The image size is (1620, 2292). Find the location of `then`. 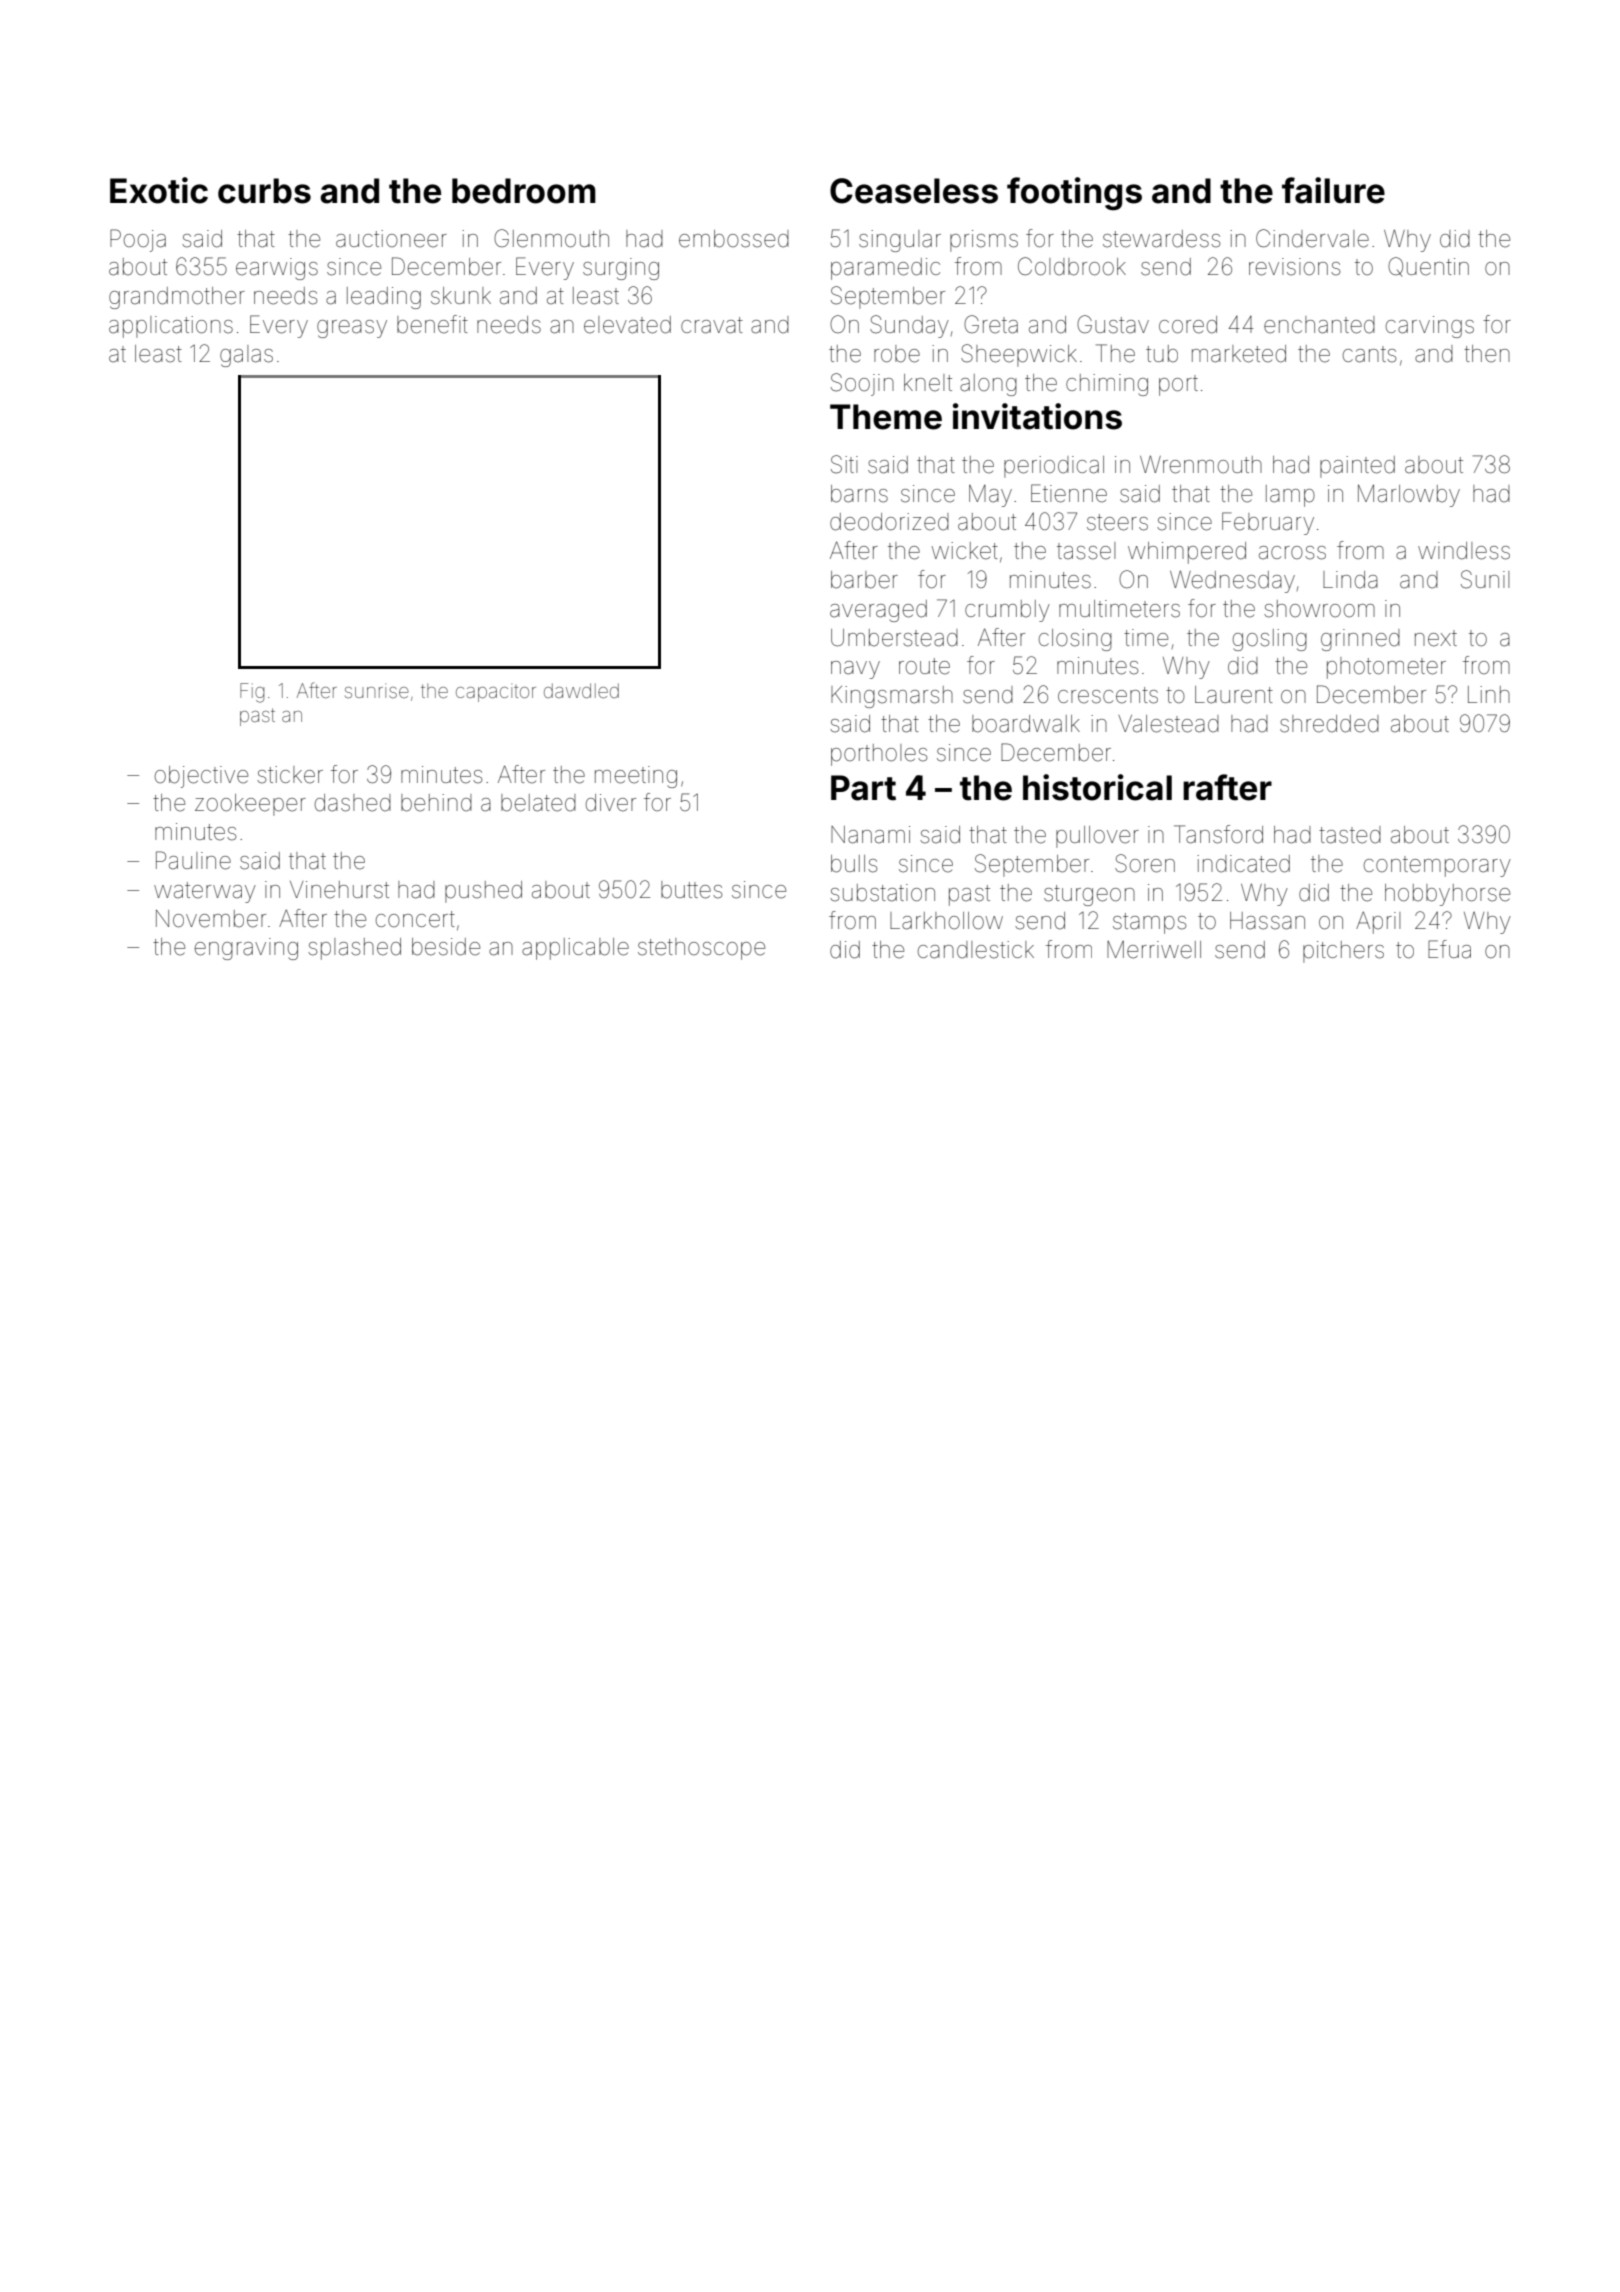

then is located at coordinates (1487, 354).
